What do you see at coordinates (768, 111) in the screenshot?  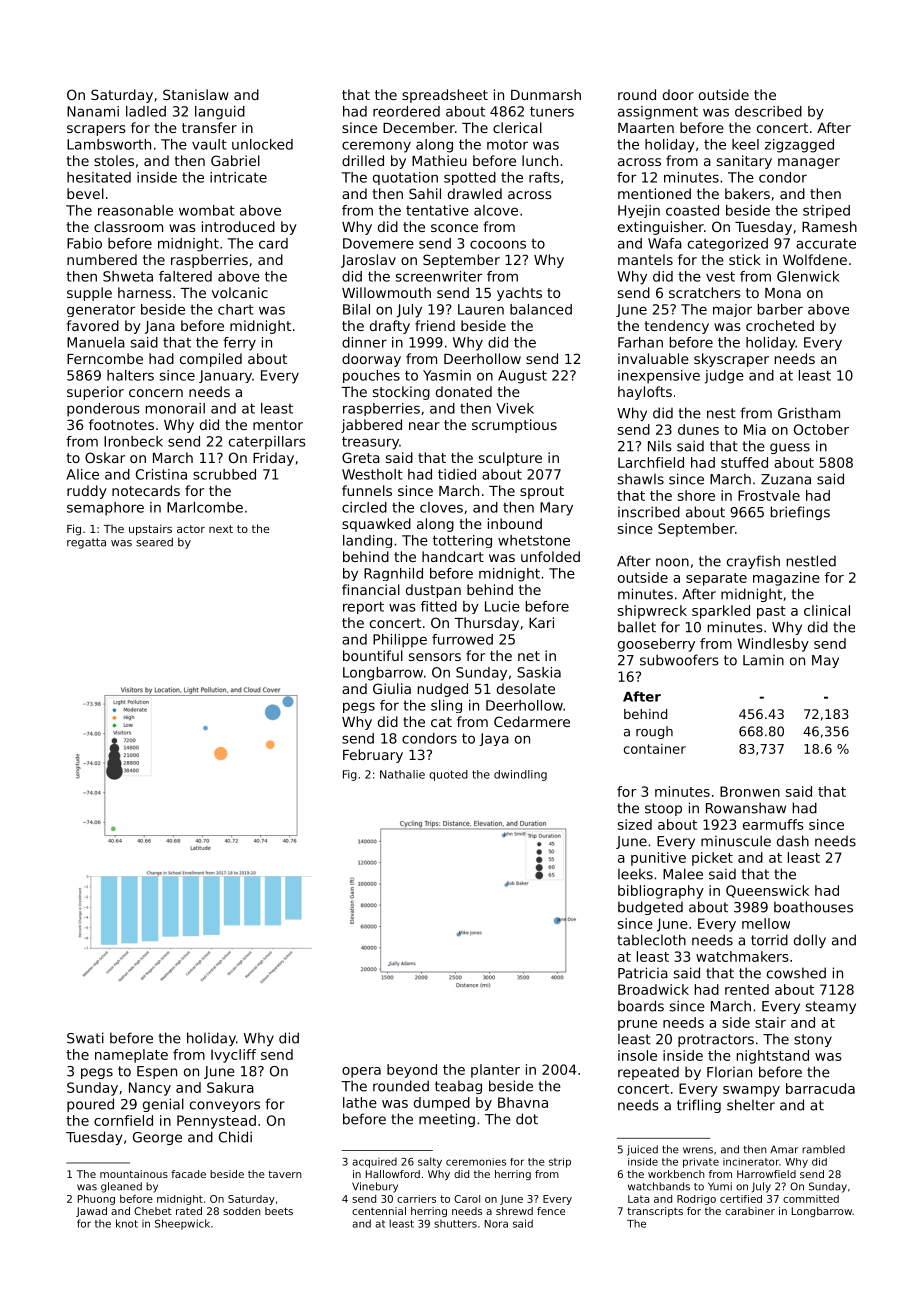 I see `described` at bounding box center [768, 111].
